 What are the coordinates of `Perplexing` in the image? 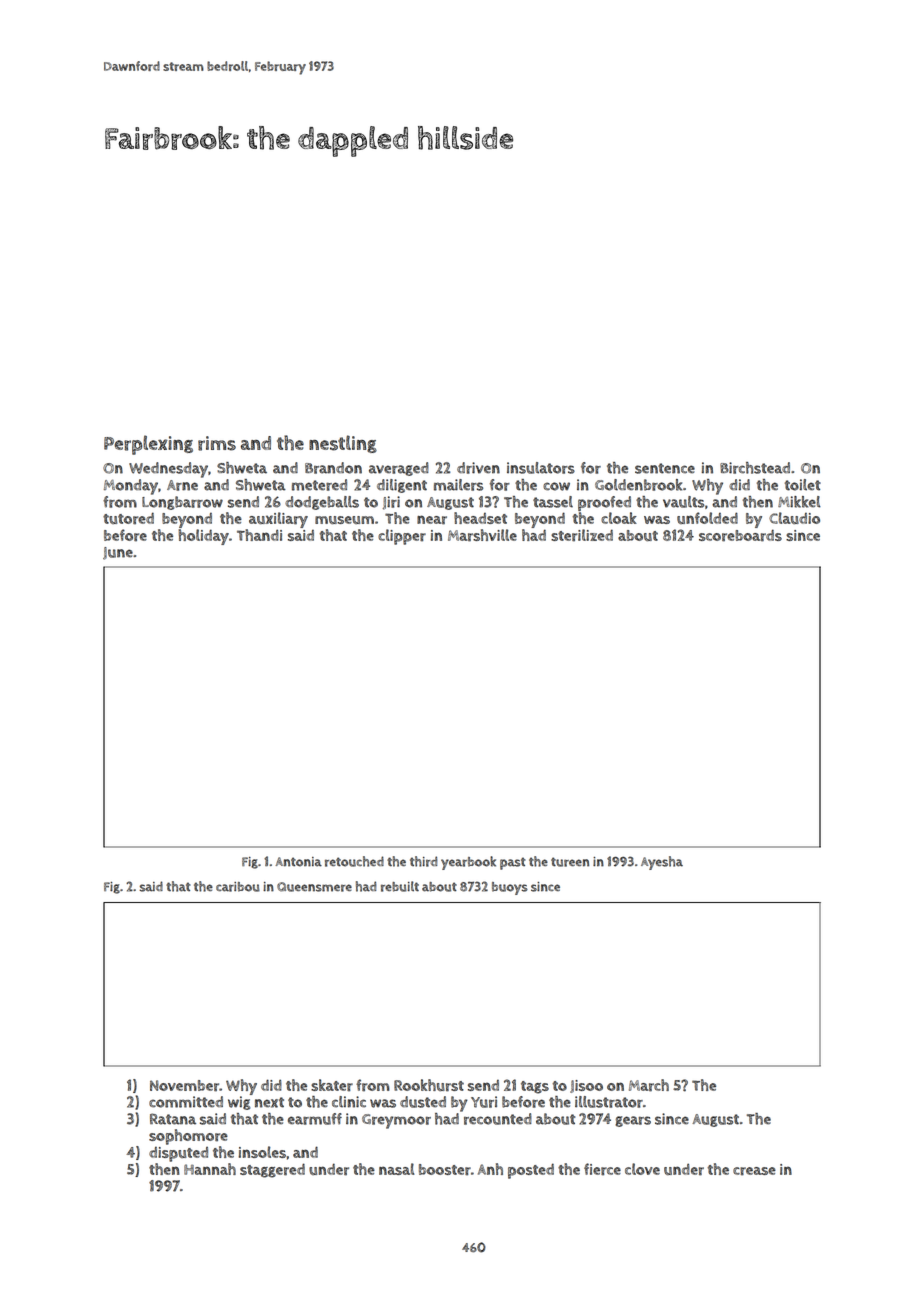 It's located at (148, 445).
